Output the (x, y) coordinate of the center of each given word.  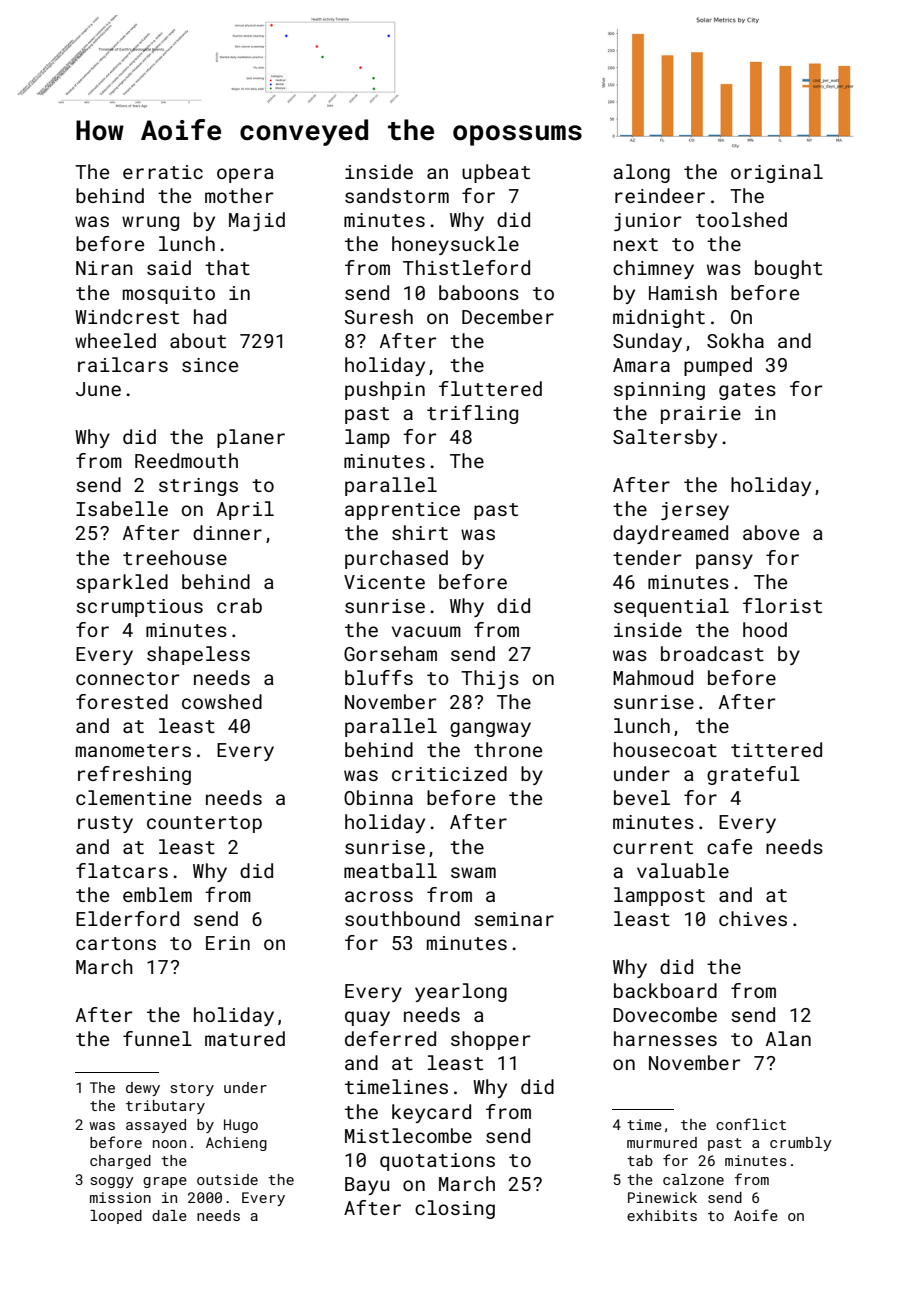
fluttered (490, 388)
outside (227, 1179)
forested (122, 701)
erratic (163, 172)
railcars (123, 364)
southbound (402, 918)
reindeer (660, 195)
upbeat (496, 173)
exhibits (662, 1215)
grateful (753, 775)
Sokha (735, 340)
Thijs (490, 679)
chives (753, 918)
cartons (116, 943)
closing (455, 1209)
